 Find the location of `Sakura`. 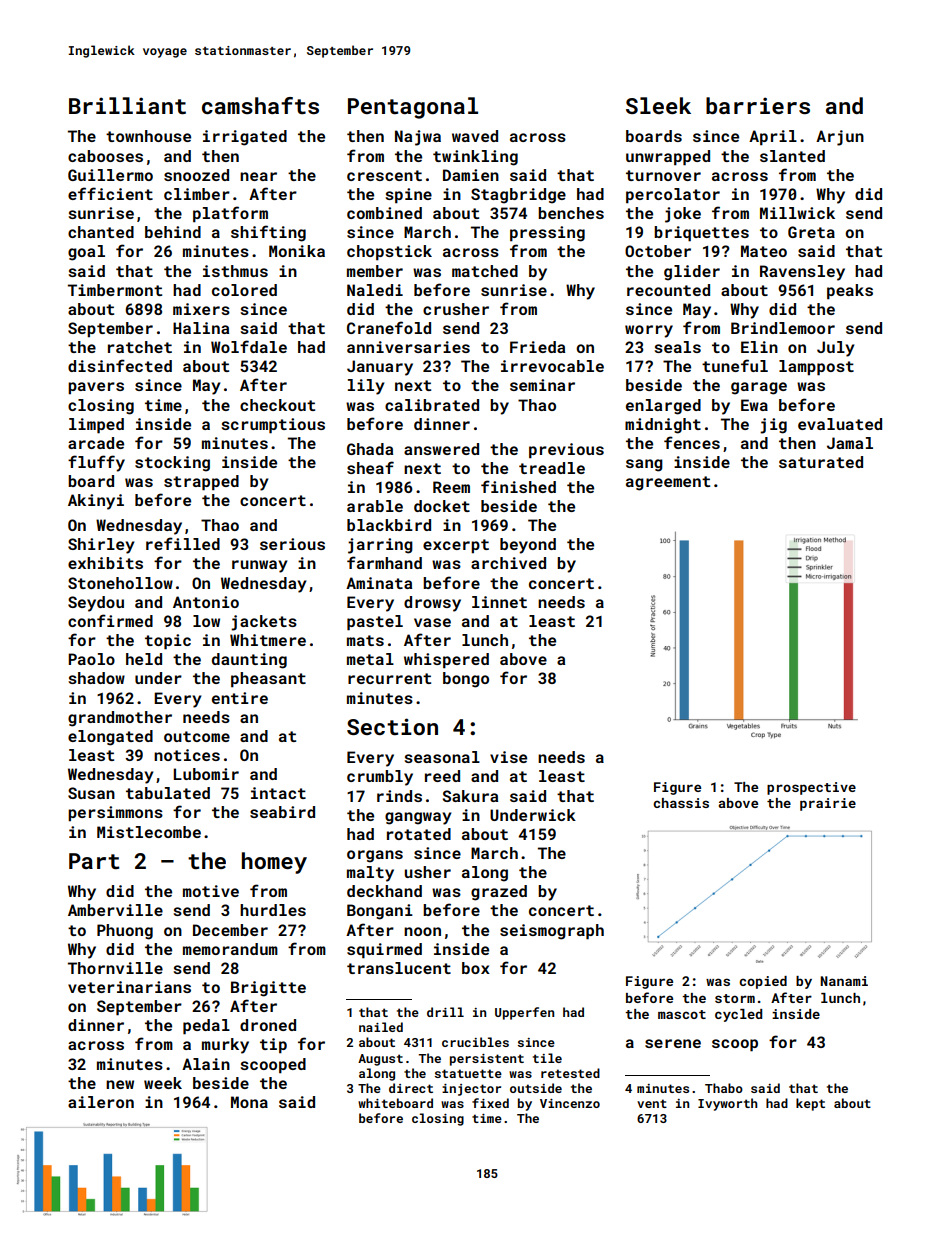

Sakura is located at coordinates (470, 796).
